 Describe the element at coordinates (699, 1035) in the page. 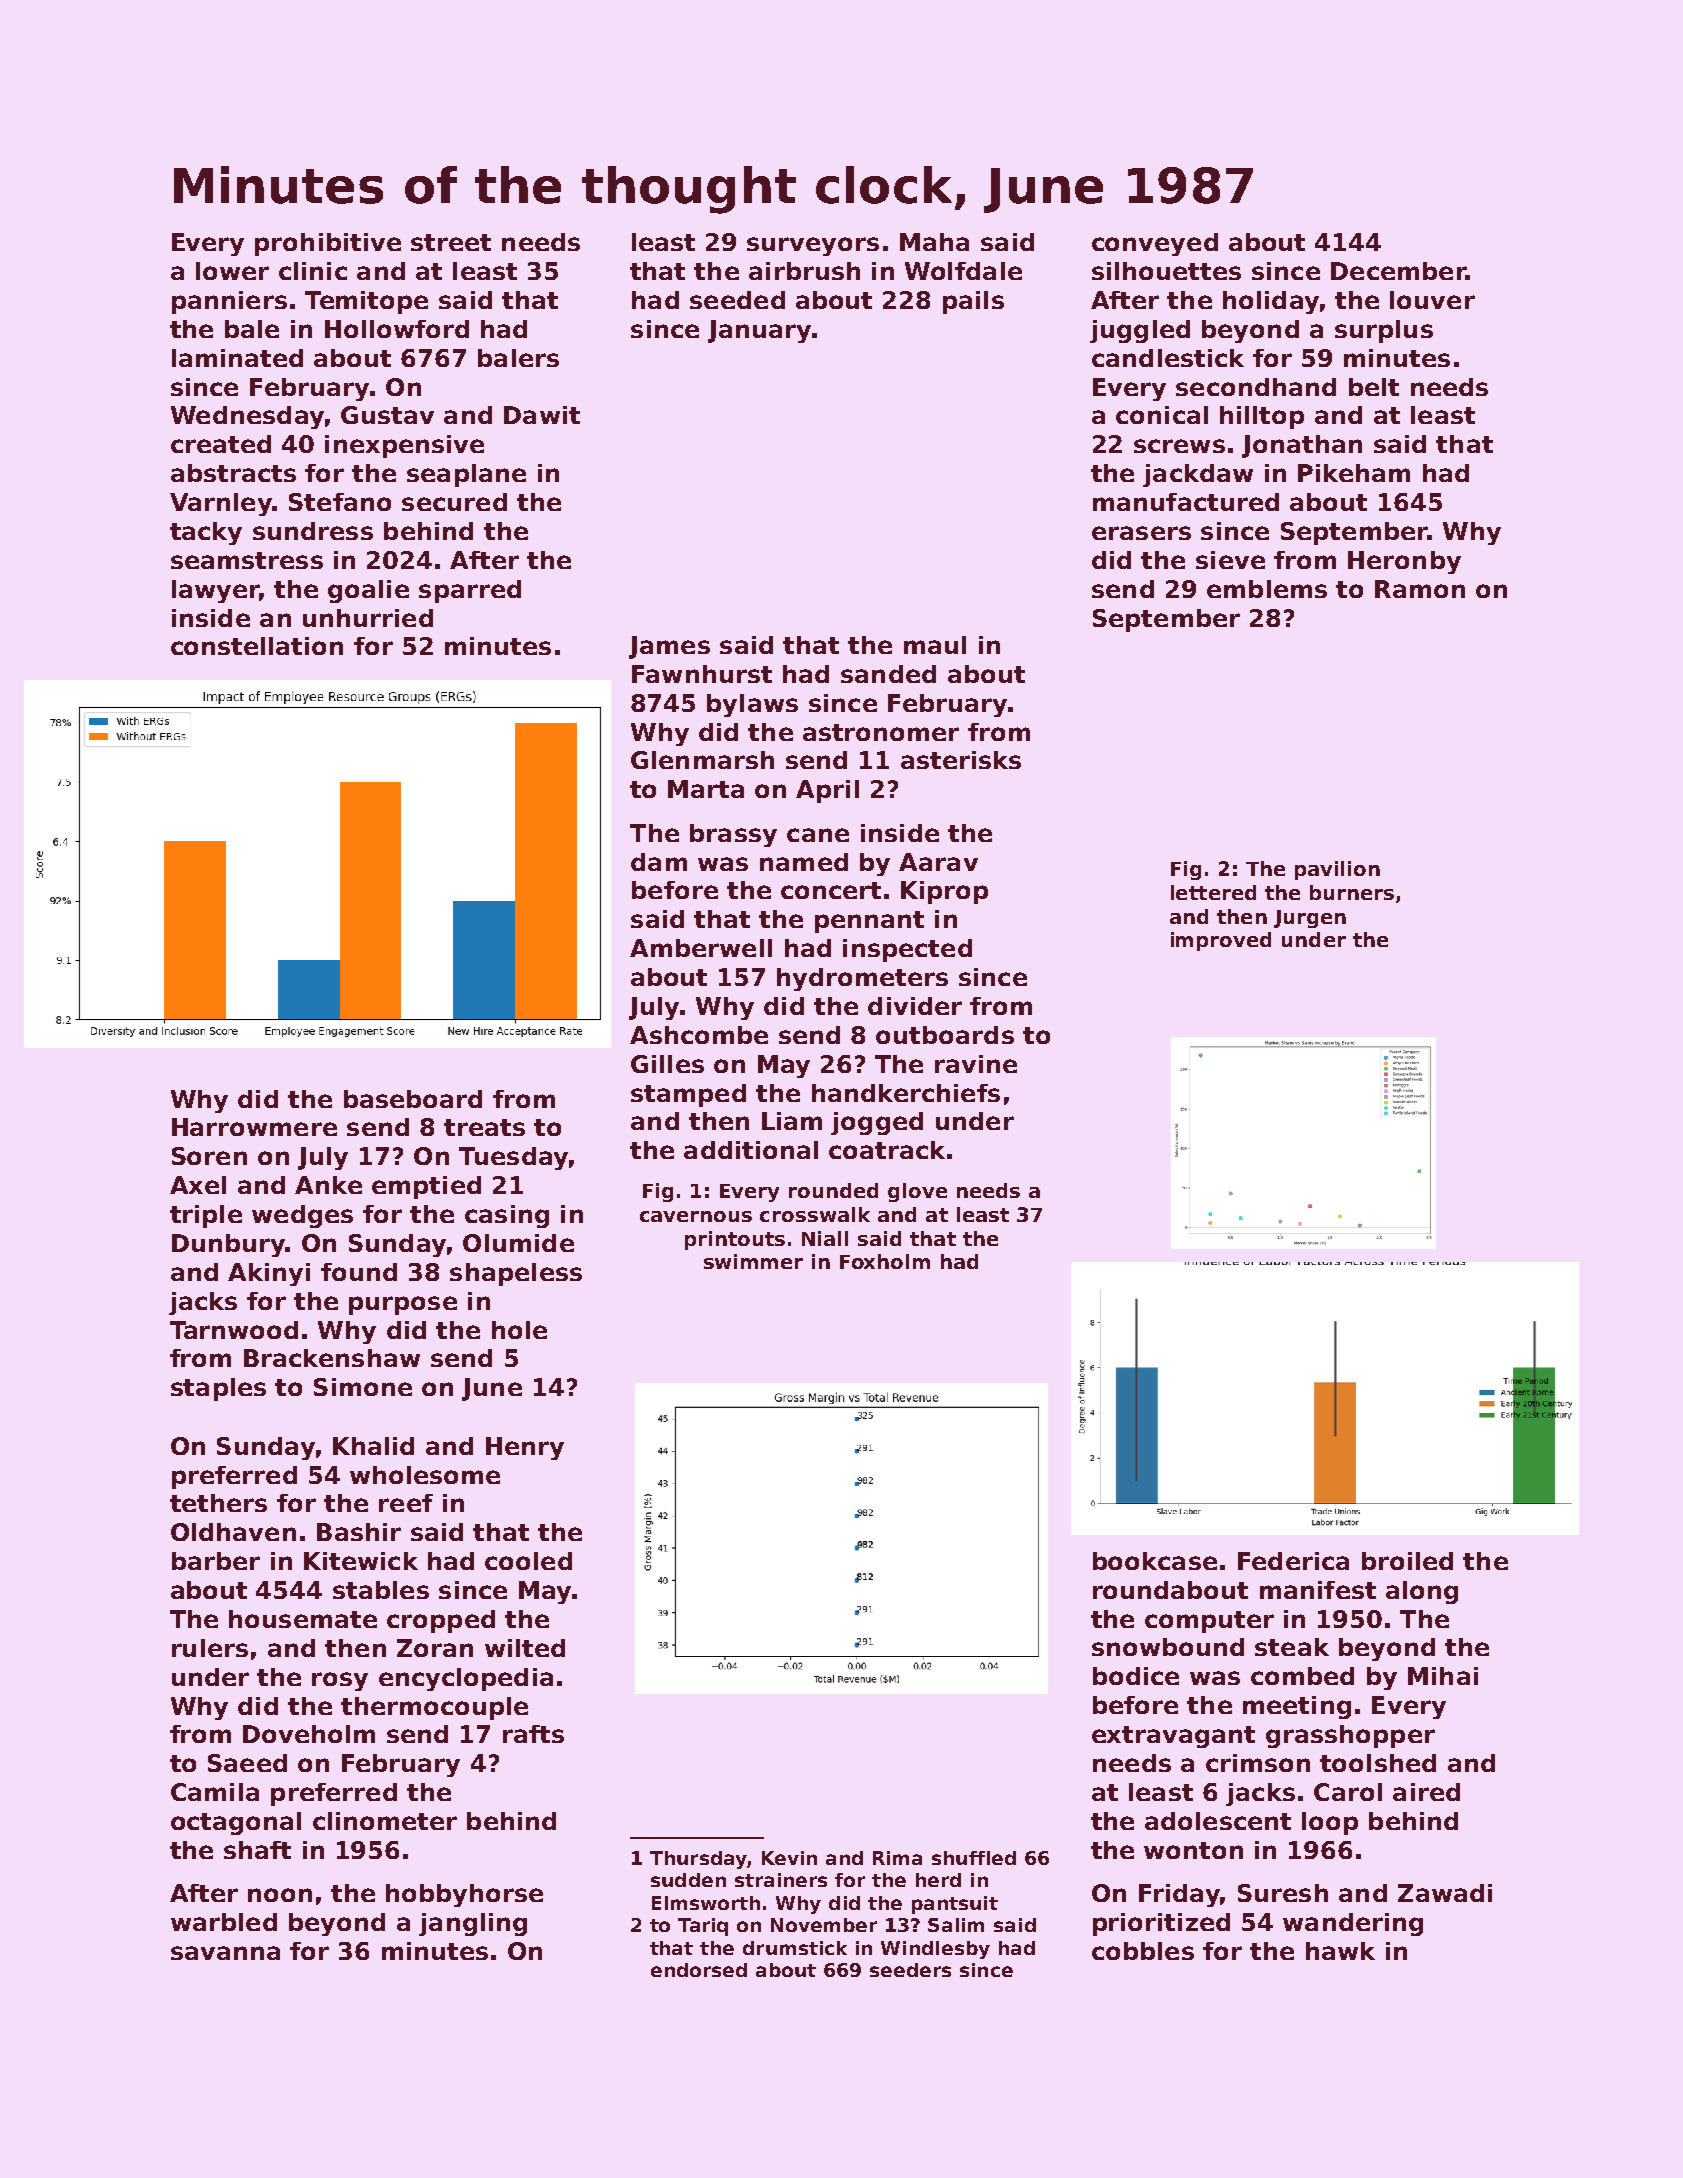

I see `Ashcombe` at that location.
